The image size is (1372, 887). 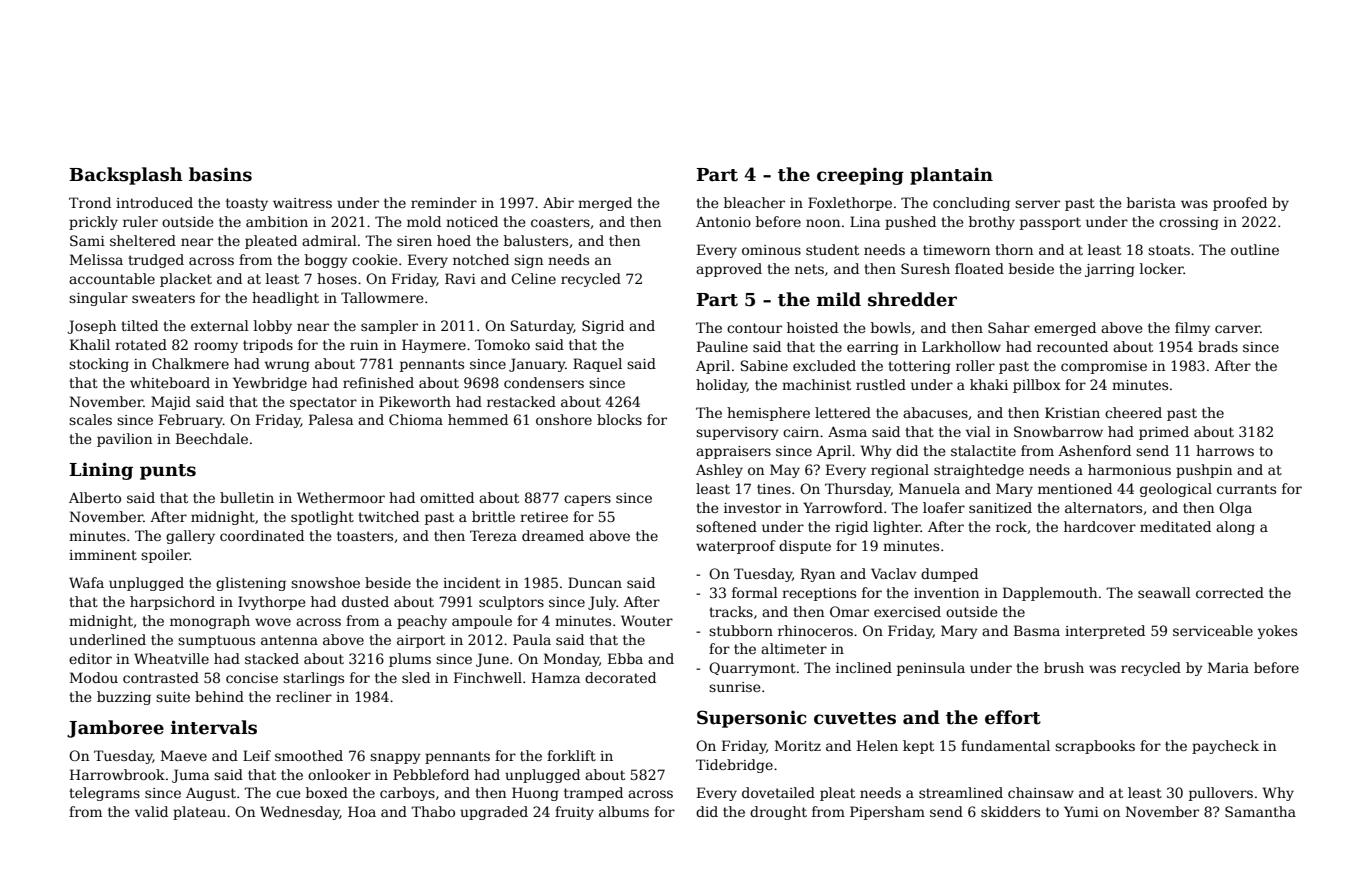 What do you see at coordinates (126, 176) in the page?
I see `Backsplash` at bounding box center [126, 176].
